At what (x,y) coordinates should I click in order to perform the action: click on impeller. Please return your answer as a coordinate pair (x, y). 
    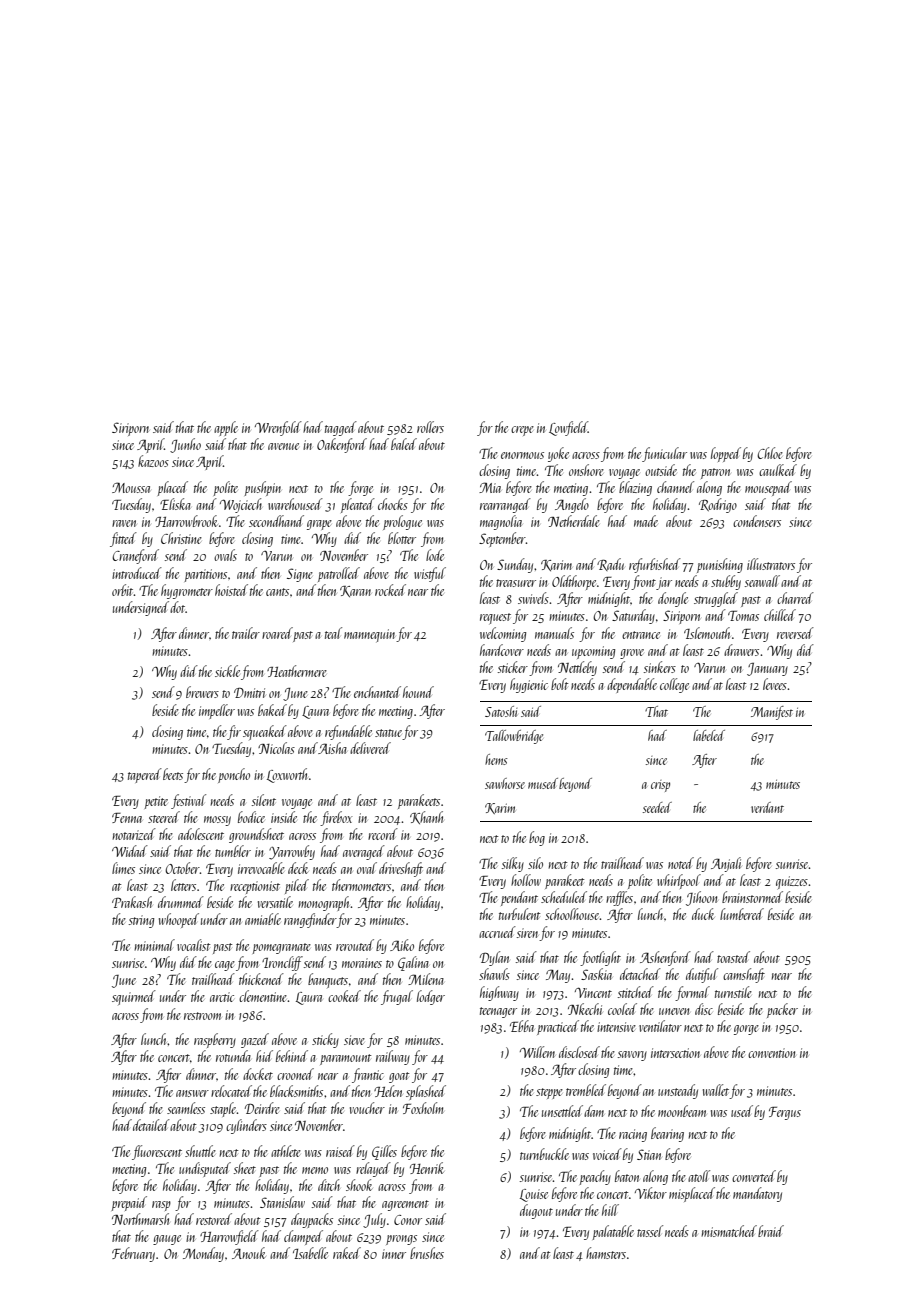
    Looking at the image, I should click on (217, 711).
